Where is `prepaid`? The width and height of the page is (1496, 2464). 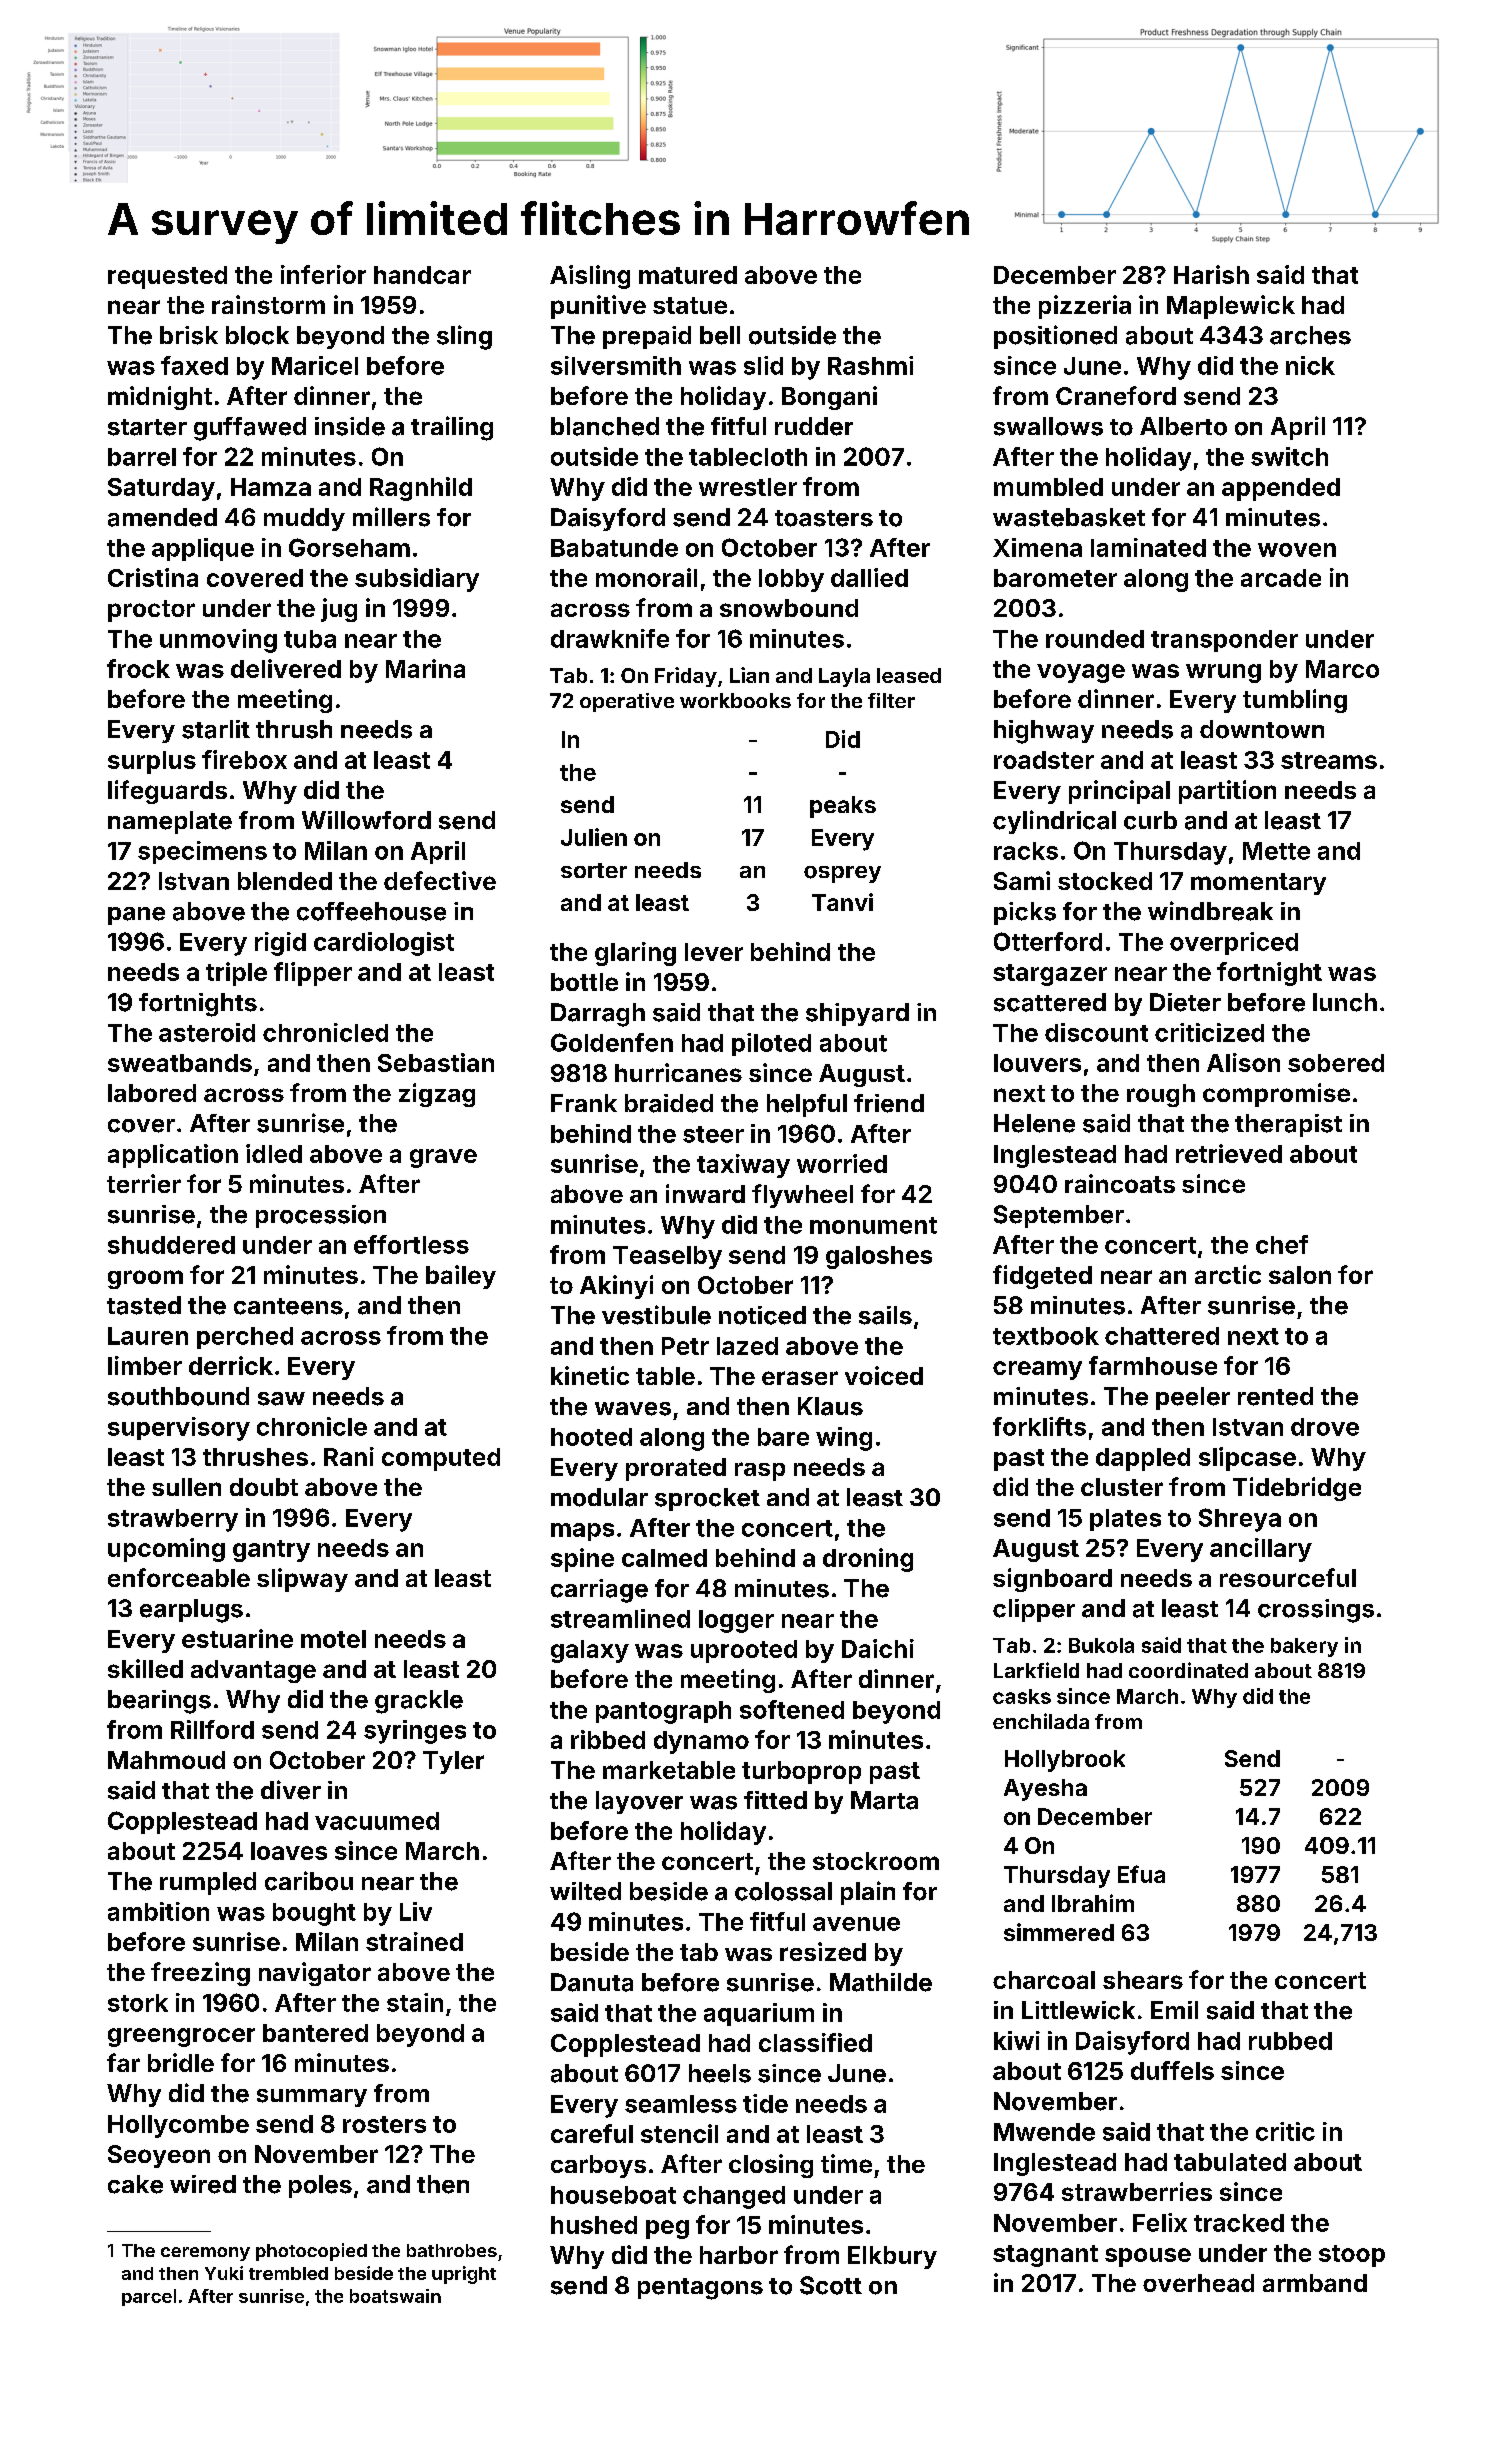 prepaid is located at coordinates (647, 337).
